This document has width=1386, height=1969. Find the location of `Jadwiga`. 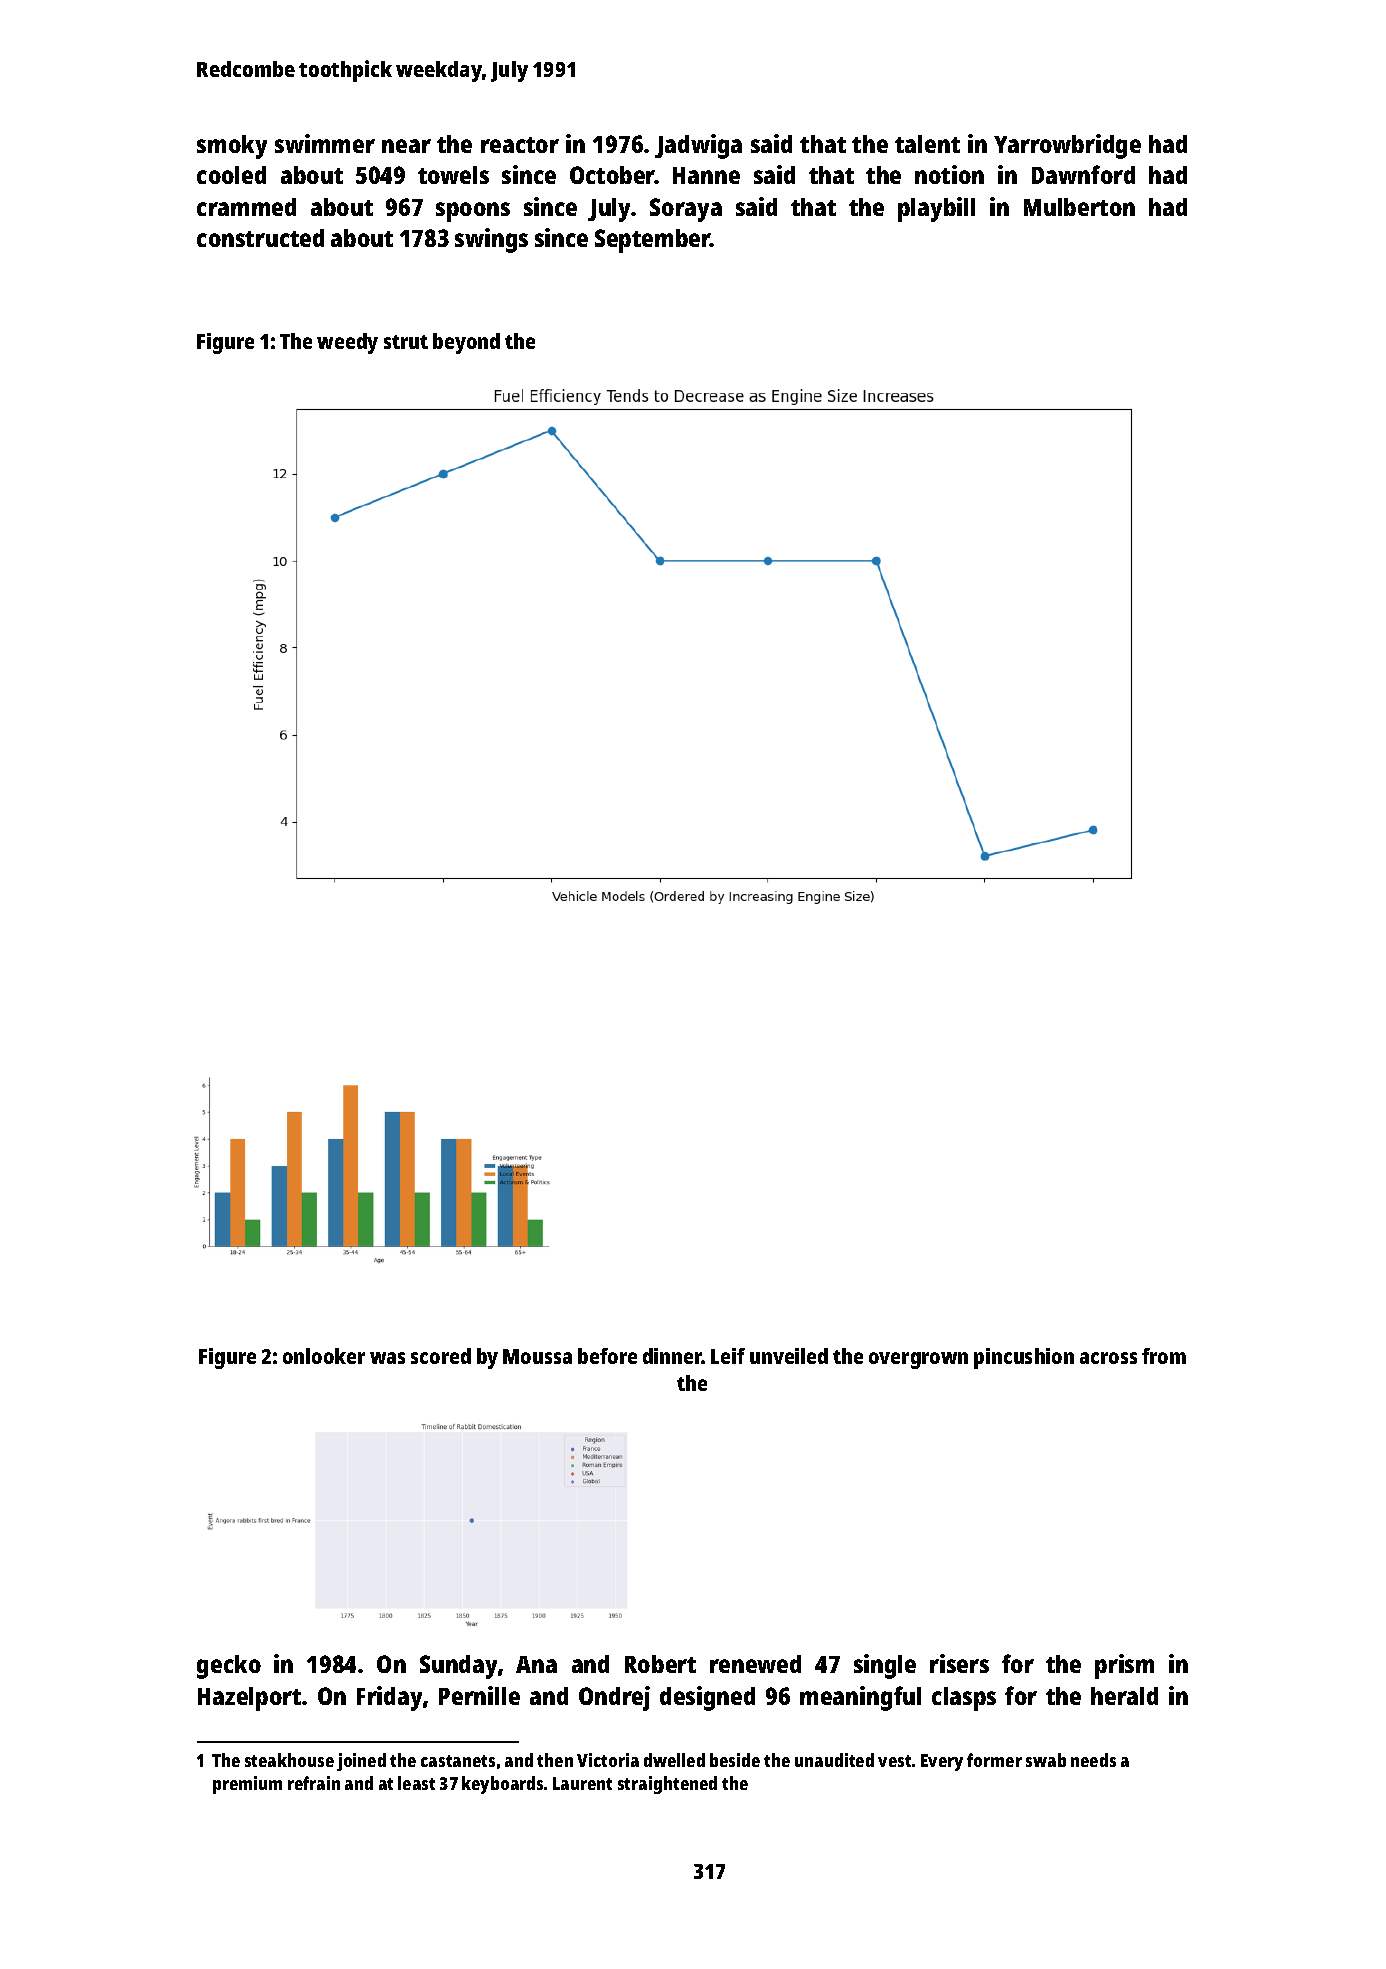

Jadwiga is located at coordinates (698, 146).
